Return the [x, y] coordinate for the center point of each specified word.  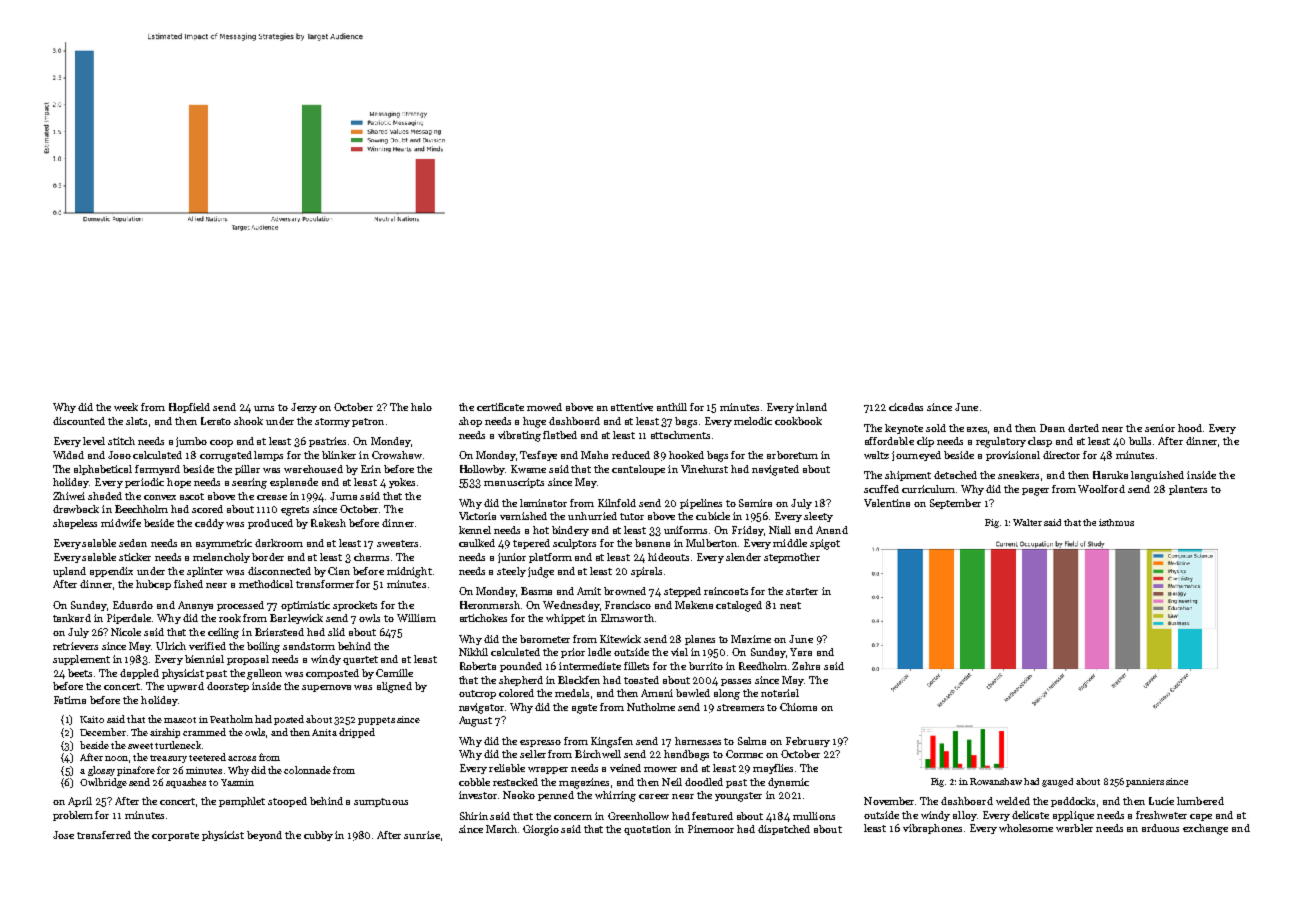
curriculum [928, 489]
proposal [248, 660]
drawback [76, 509]
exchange [1205, 829]
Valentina [887, 503]
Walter [1027, 522]
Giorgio [541, 830]
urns [264, 408]
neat [790, 605]
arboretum [792, 455]
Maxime [751, 639]
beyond [264, 836]
